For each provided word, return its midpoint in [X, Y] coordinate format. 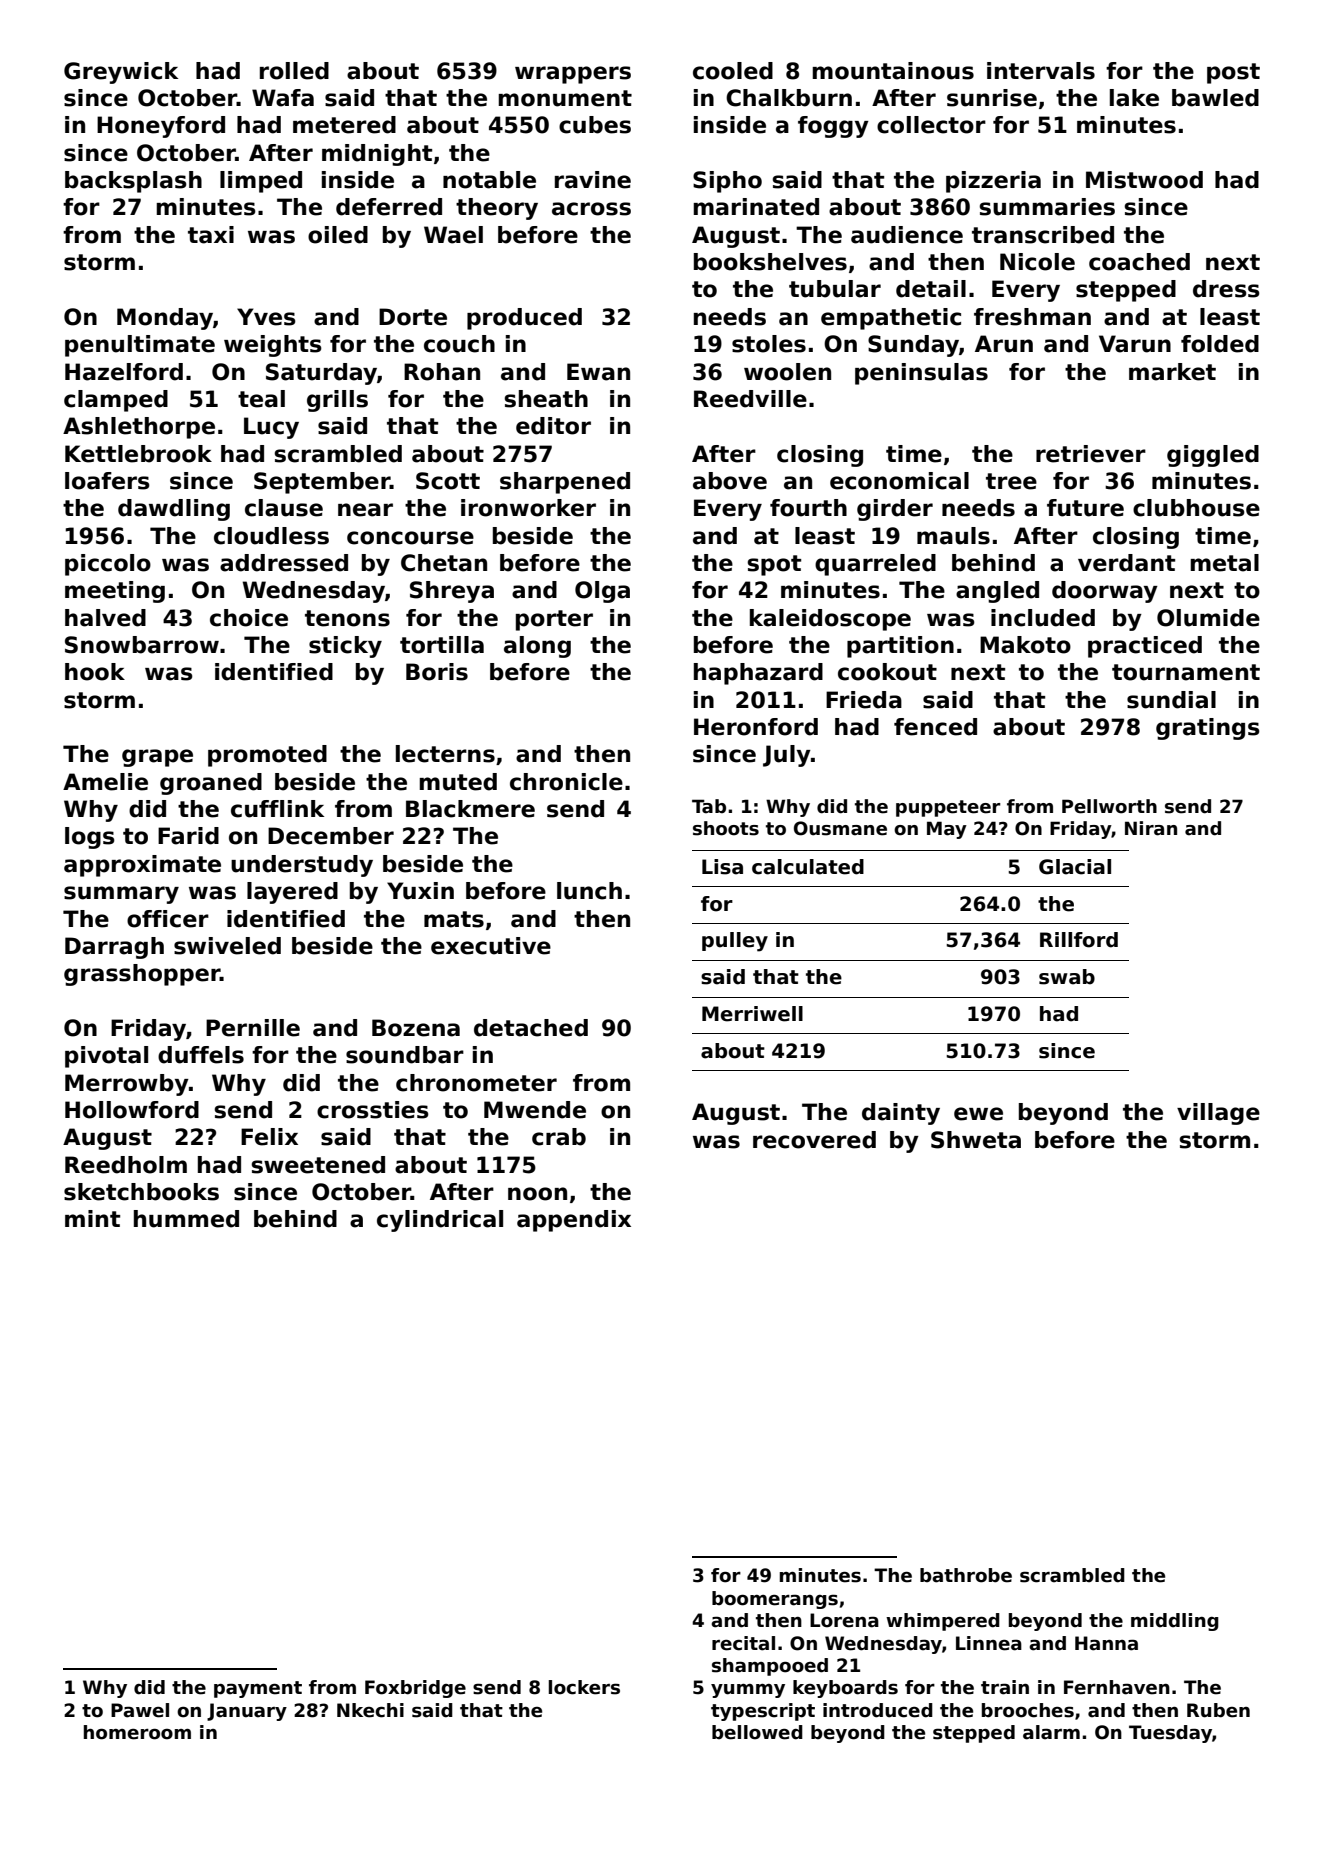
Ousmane [840, 828]
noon [537, 1194]
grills [337, 401]
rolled [294, 71]
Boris [437, 672]
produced [524, 319]
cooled [733, 71]
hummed [186, 1219]
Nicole [1037, 262]
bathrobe [966, 1575]
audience [907, 235]
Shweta [976, 1140]
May [947, 830]
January [247, 1712]
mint [92, 1218]
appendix [574, 1221]
